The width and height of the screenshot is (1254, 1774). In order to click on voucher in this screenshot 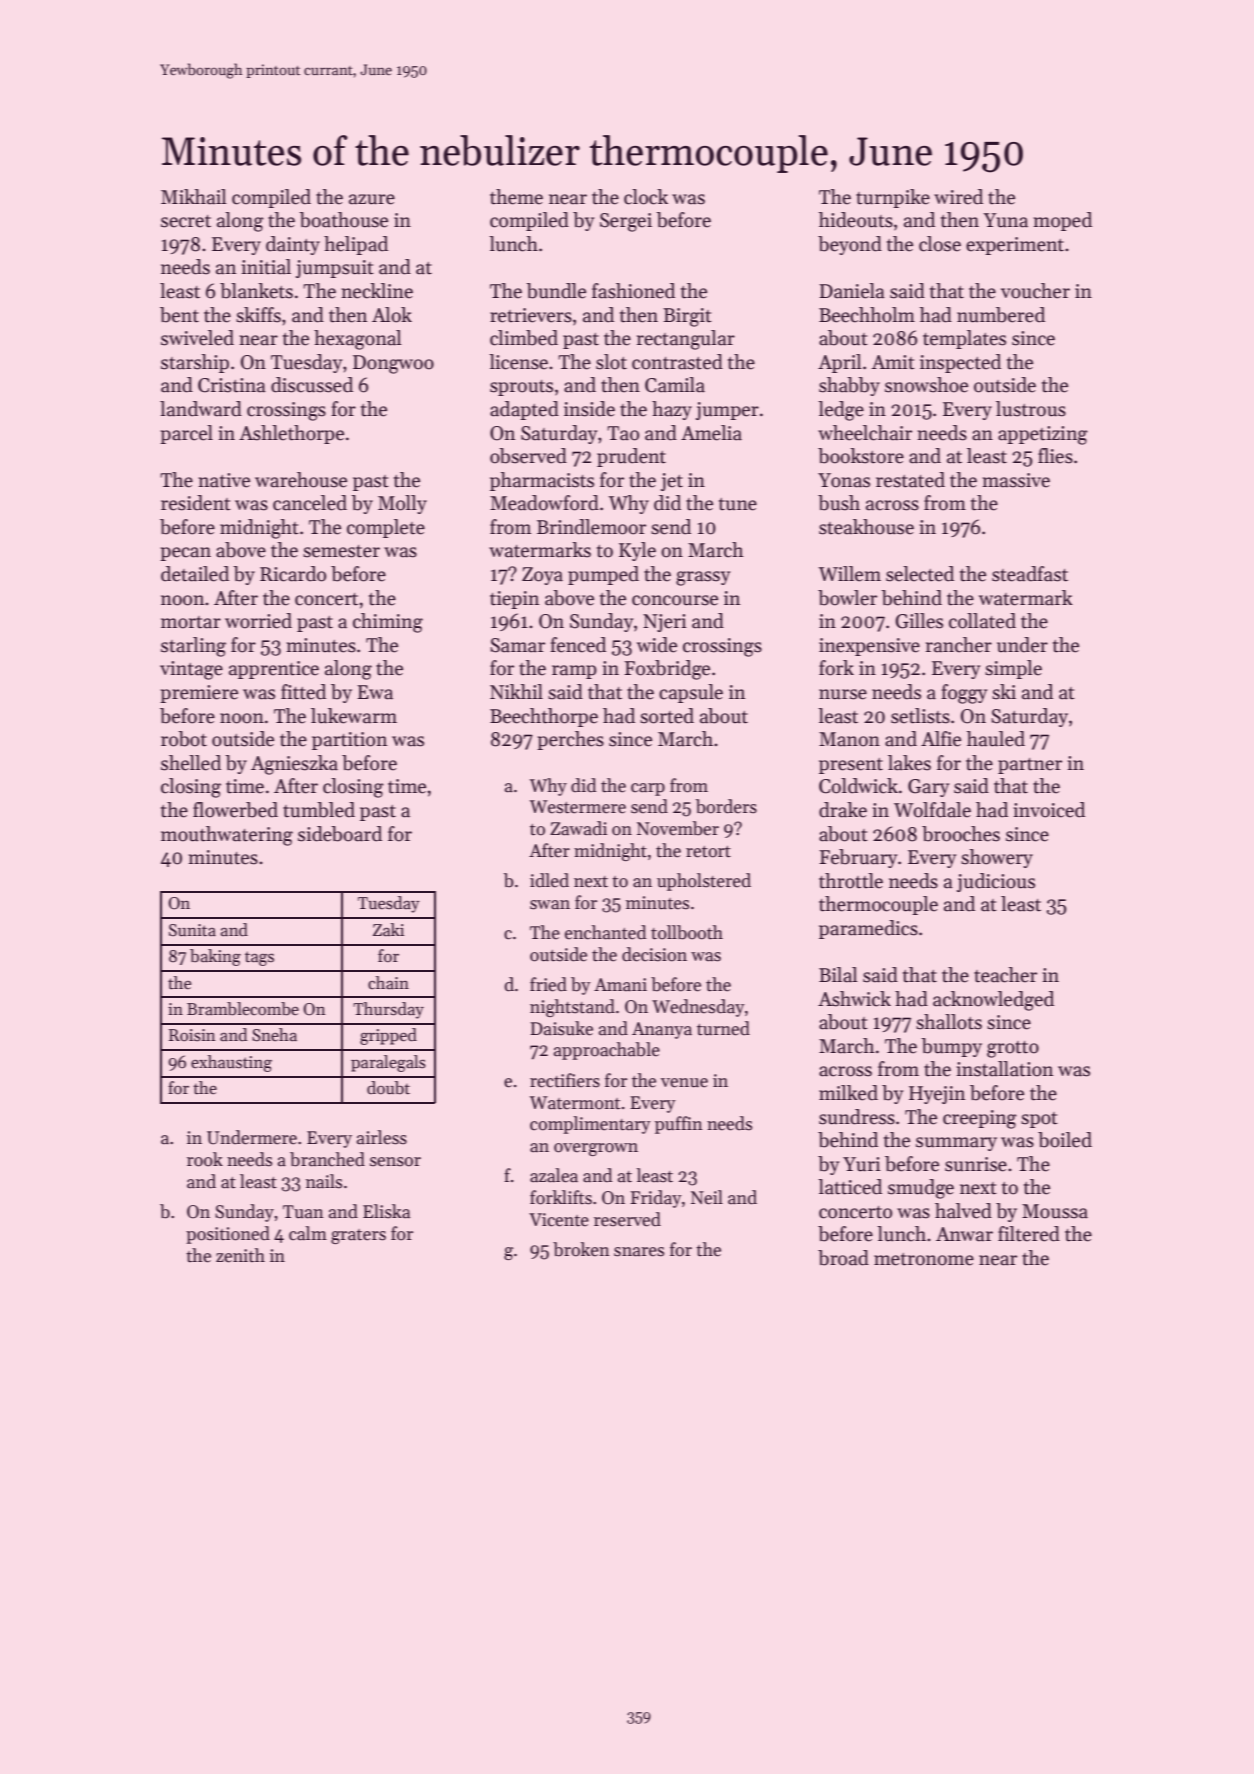, I will do `click(1035, 291)`.
